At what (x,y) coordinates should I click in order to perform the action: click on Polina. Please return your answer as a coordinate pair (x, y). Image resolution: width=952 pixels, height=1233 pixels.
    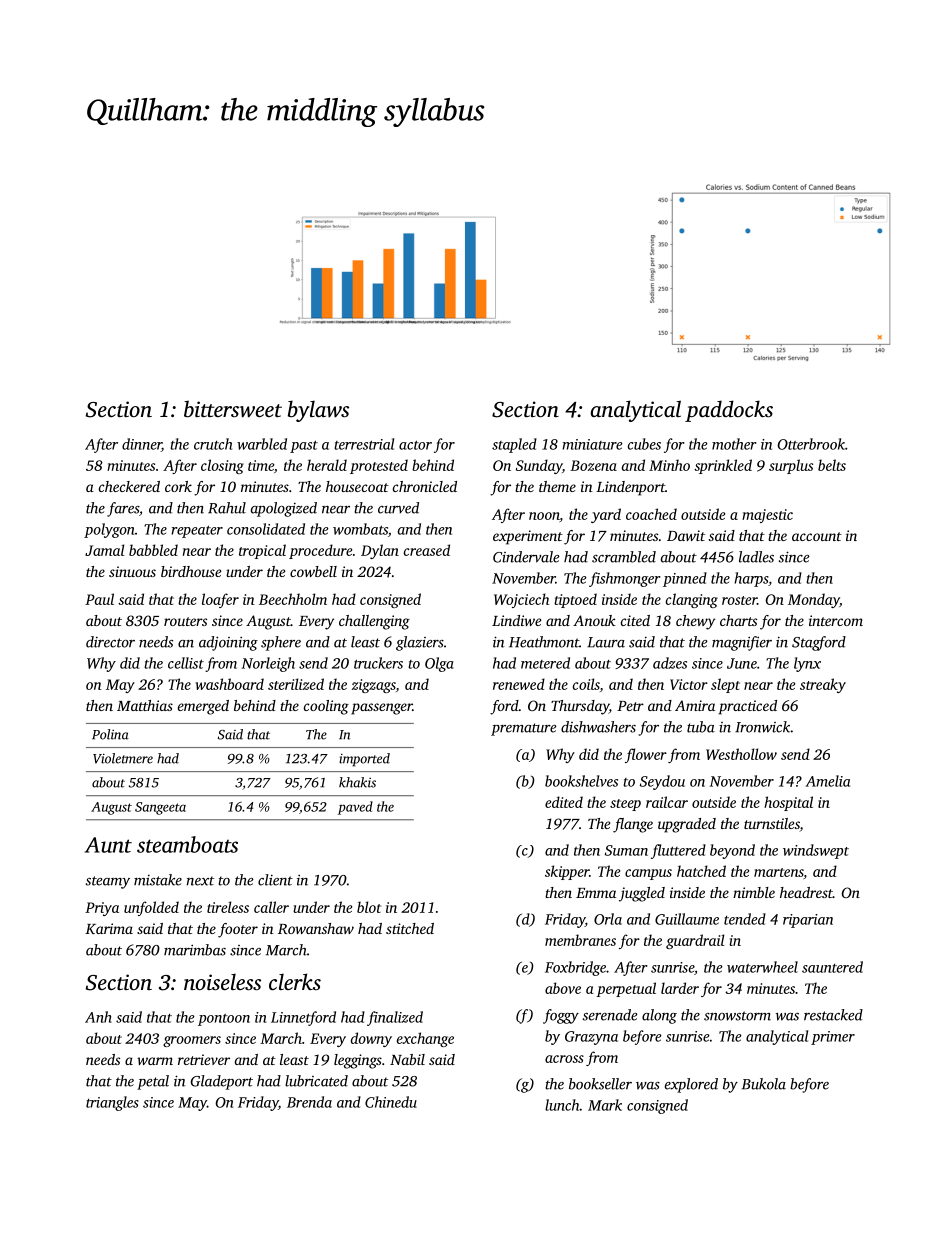
    Looking at the image, I should click on (110, 734).
